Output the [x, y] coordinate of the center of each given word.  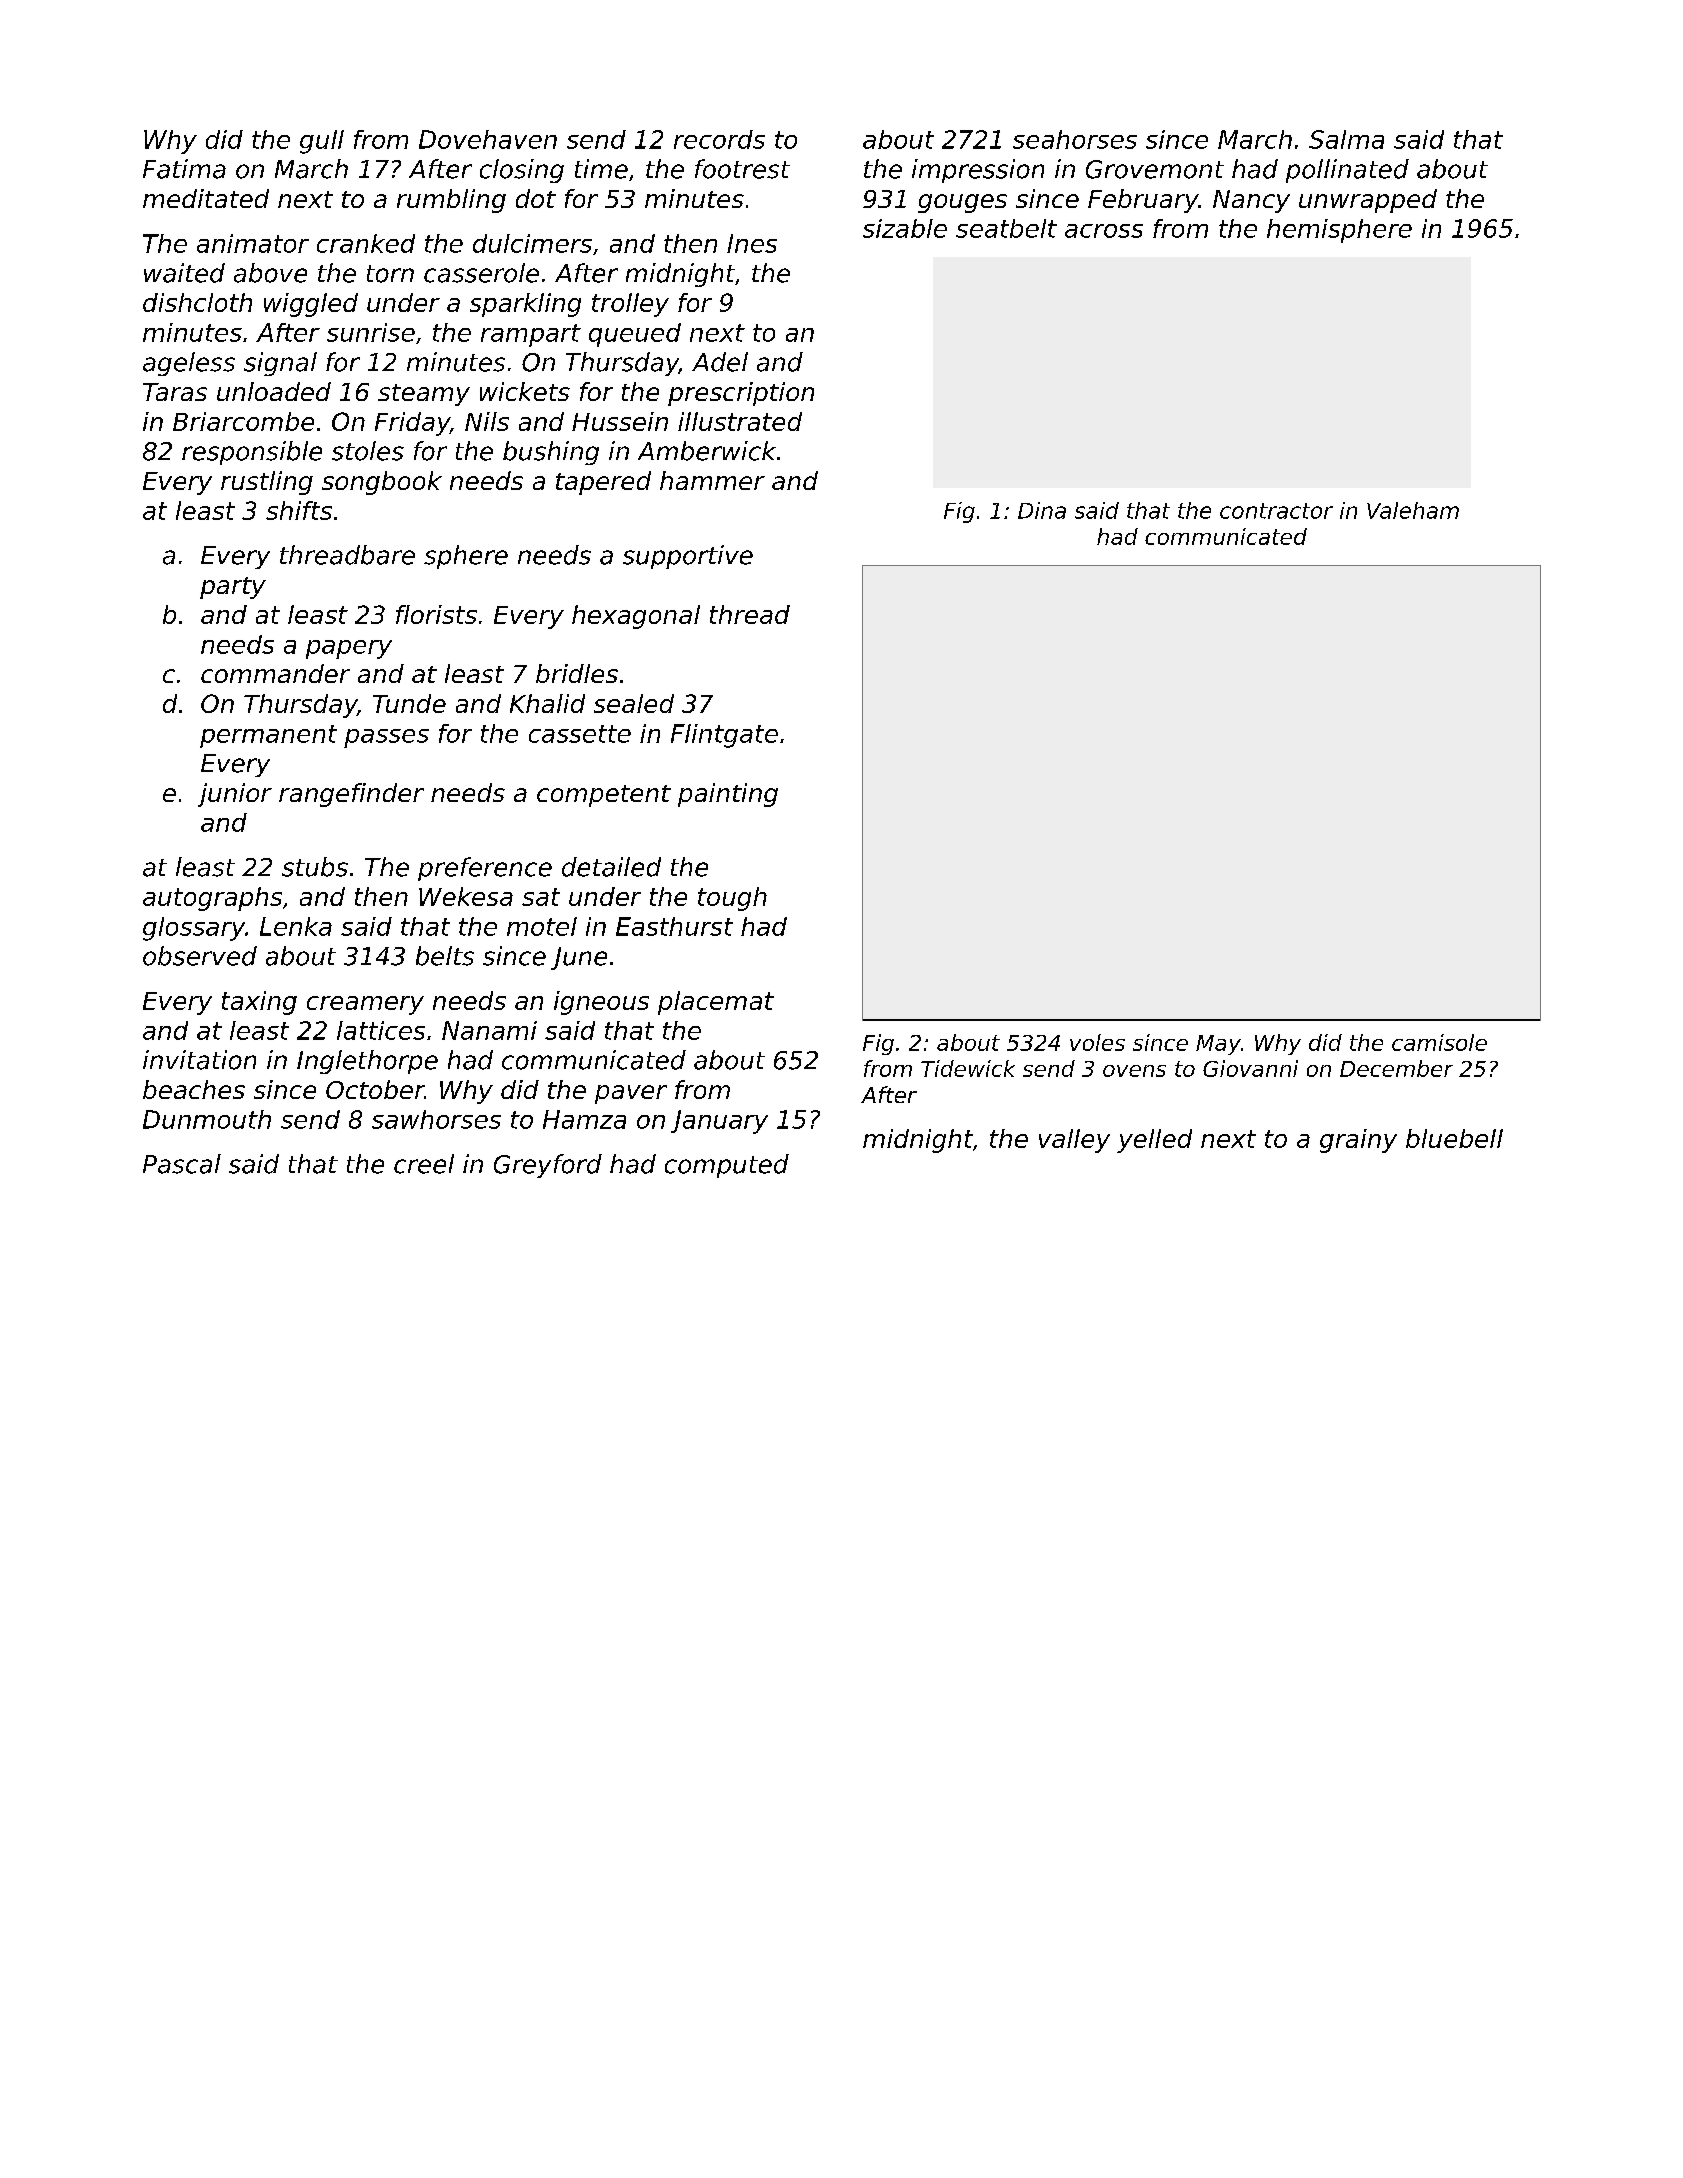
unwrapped [1368, 201]
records [719, 139]
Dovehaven [488, 139]
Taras [175, 392]
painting [728, 795]
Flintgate [724, 736]
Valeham [1413, 510]
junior [235, 795]
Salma [1346, 139]
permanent [268, 736]
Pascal [182, 1164]
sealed [634, 703]
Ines [752, 243]
